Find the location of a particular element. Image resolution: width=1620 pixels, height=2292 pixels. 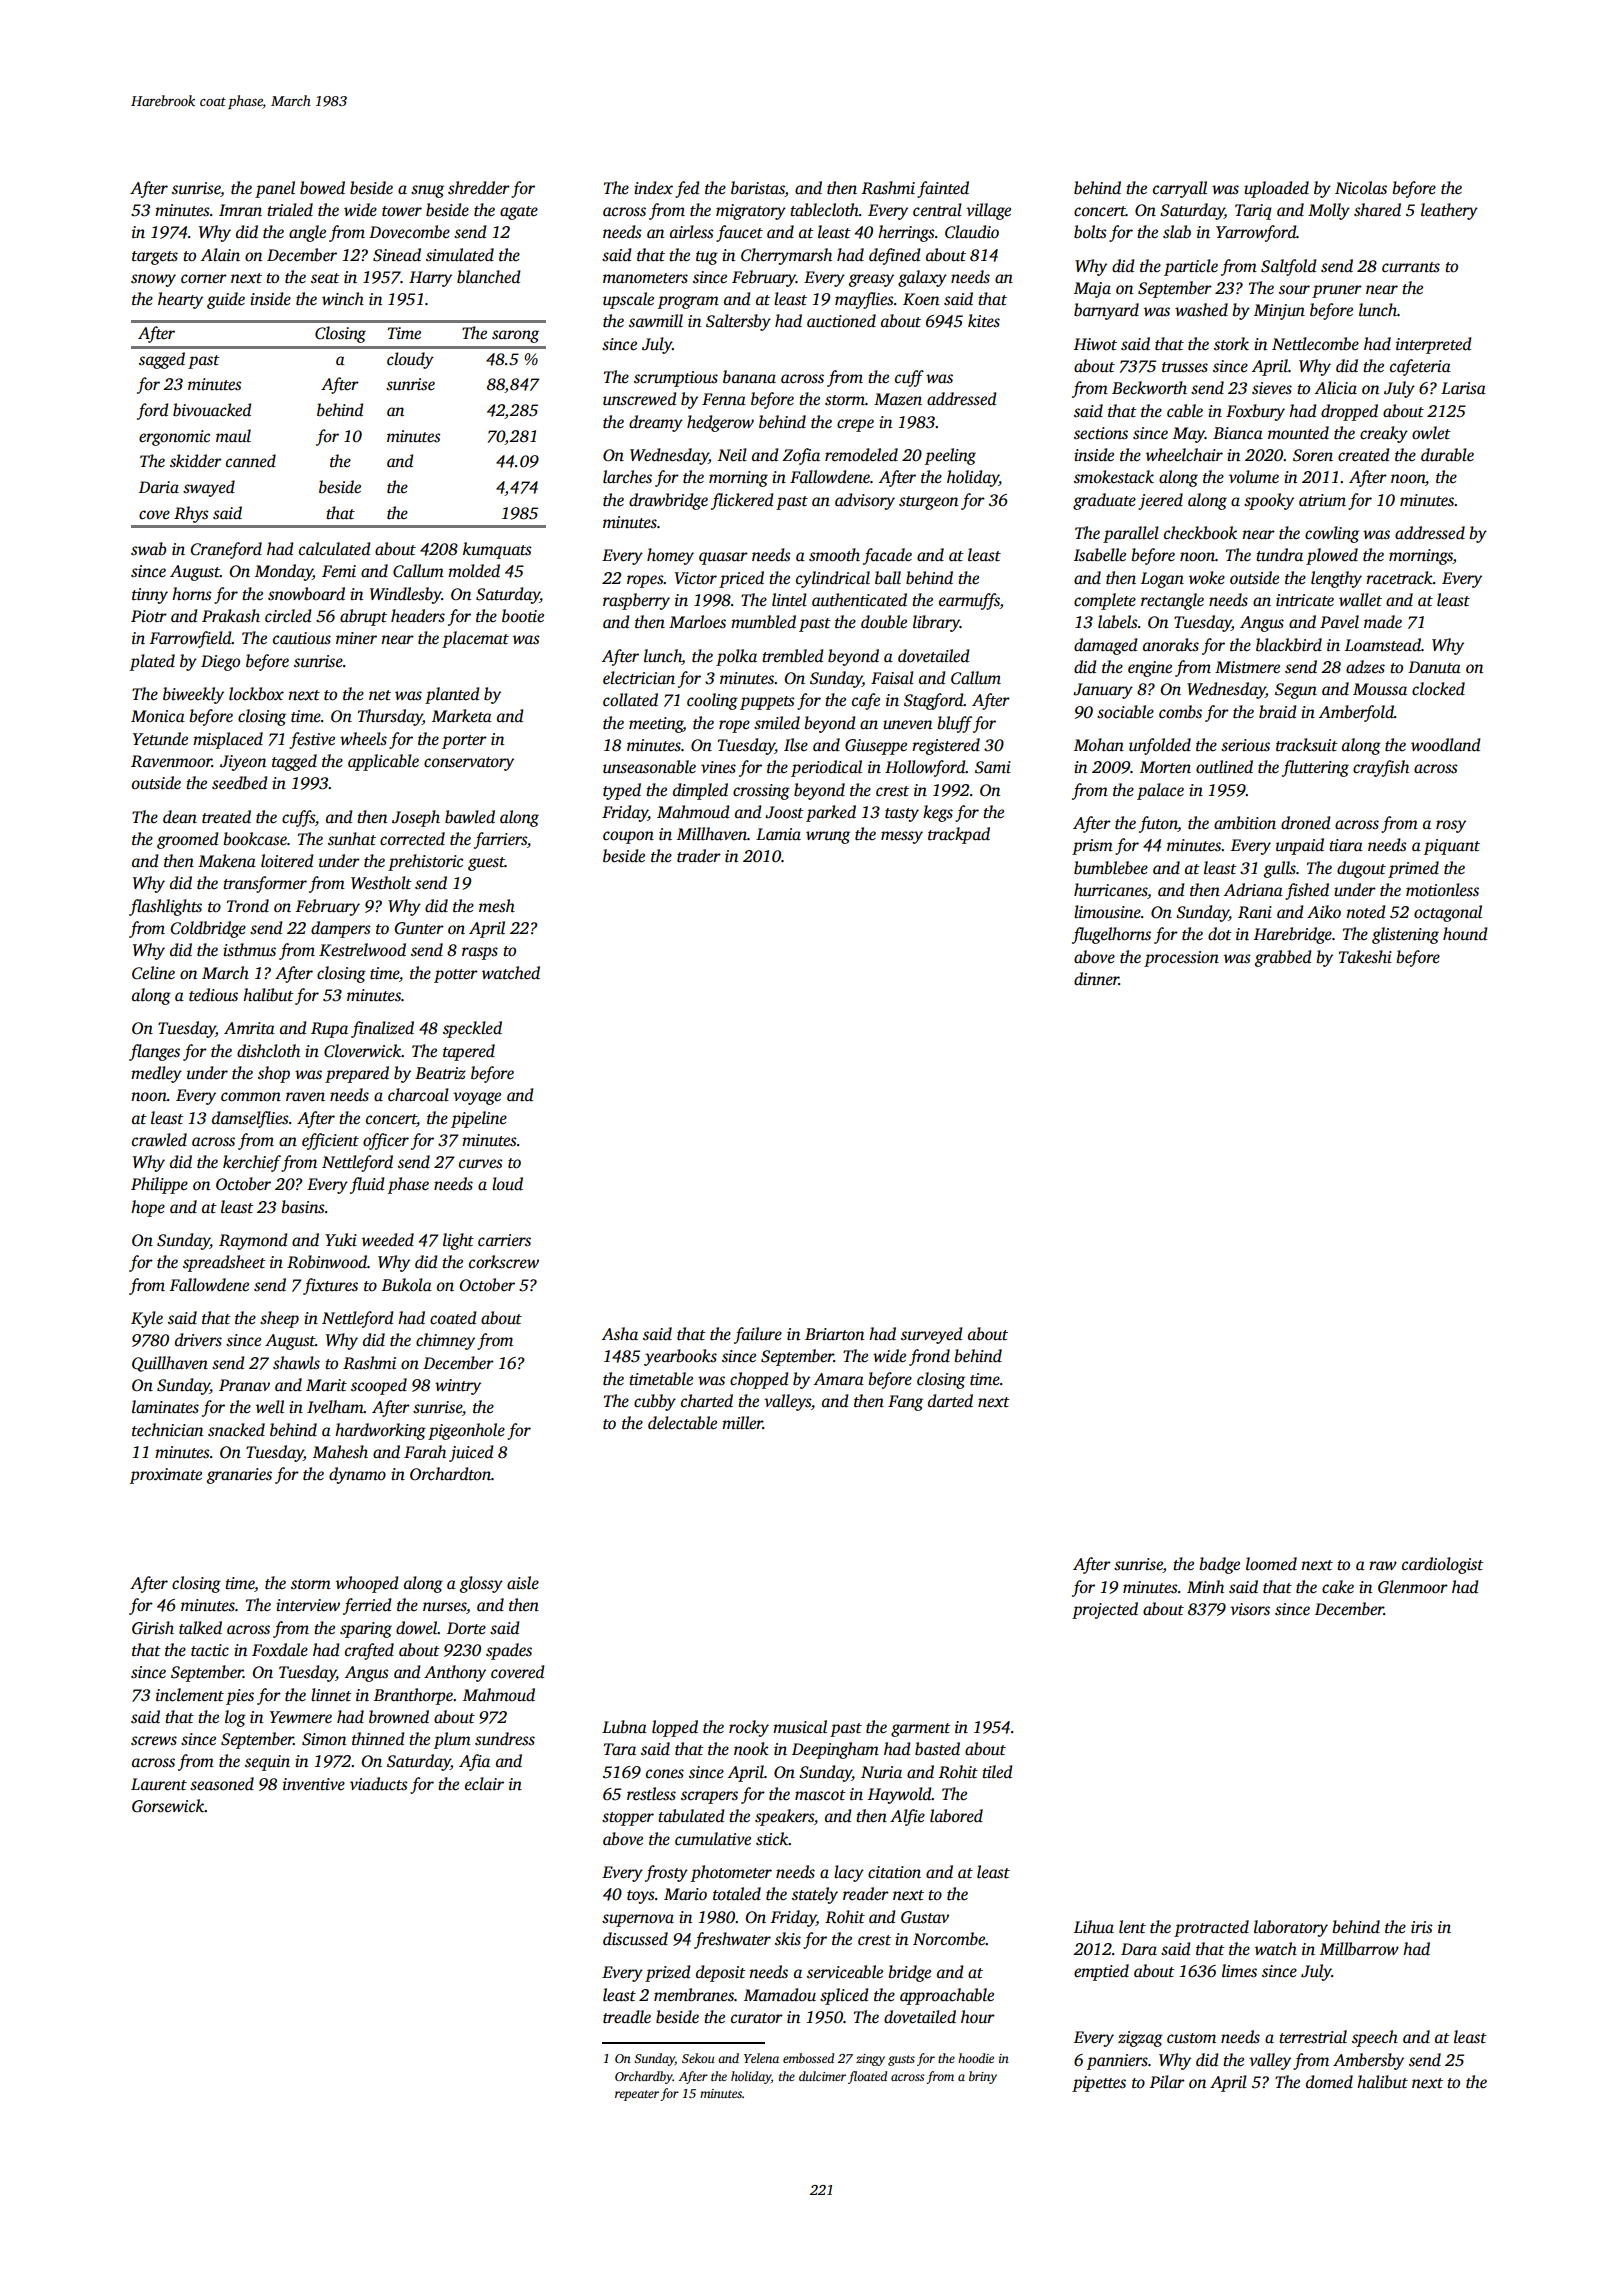

Rani is located at coordinates (1255, 912).
